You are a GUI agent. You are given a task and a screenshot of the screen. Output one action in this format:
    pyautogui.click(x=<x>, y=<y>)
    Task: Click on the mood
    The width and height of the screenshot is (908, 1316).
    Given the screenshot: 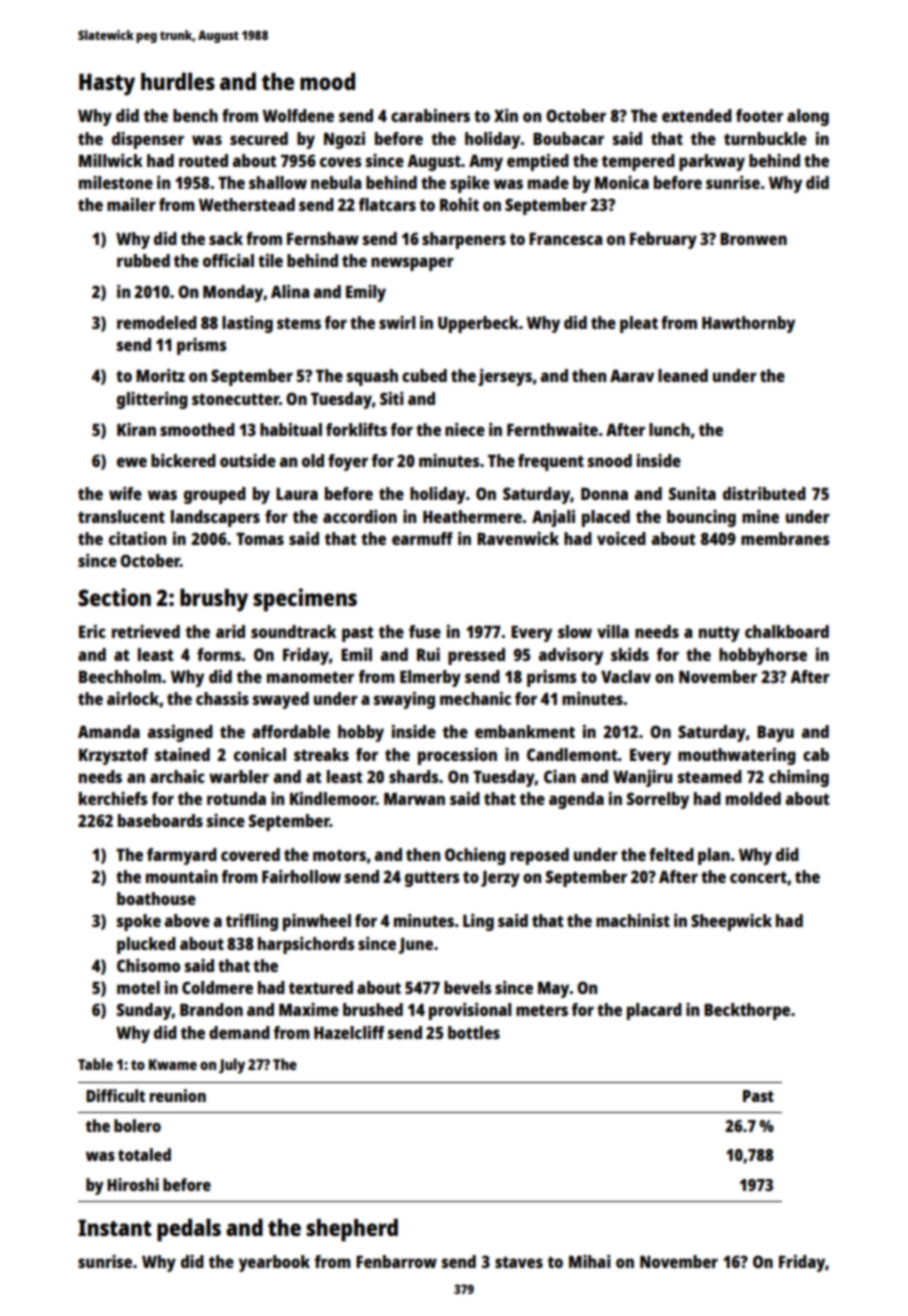 What is the action you would take?
    pyautogui.click(x=327, y=81)
